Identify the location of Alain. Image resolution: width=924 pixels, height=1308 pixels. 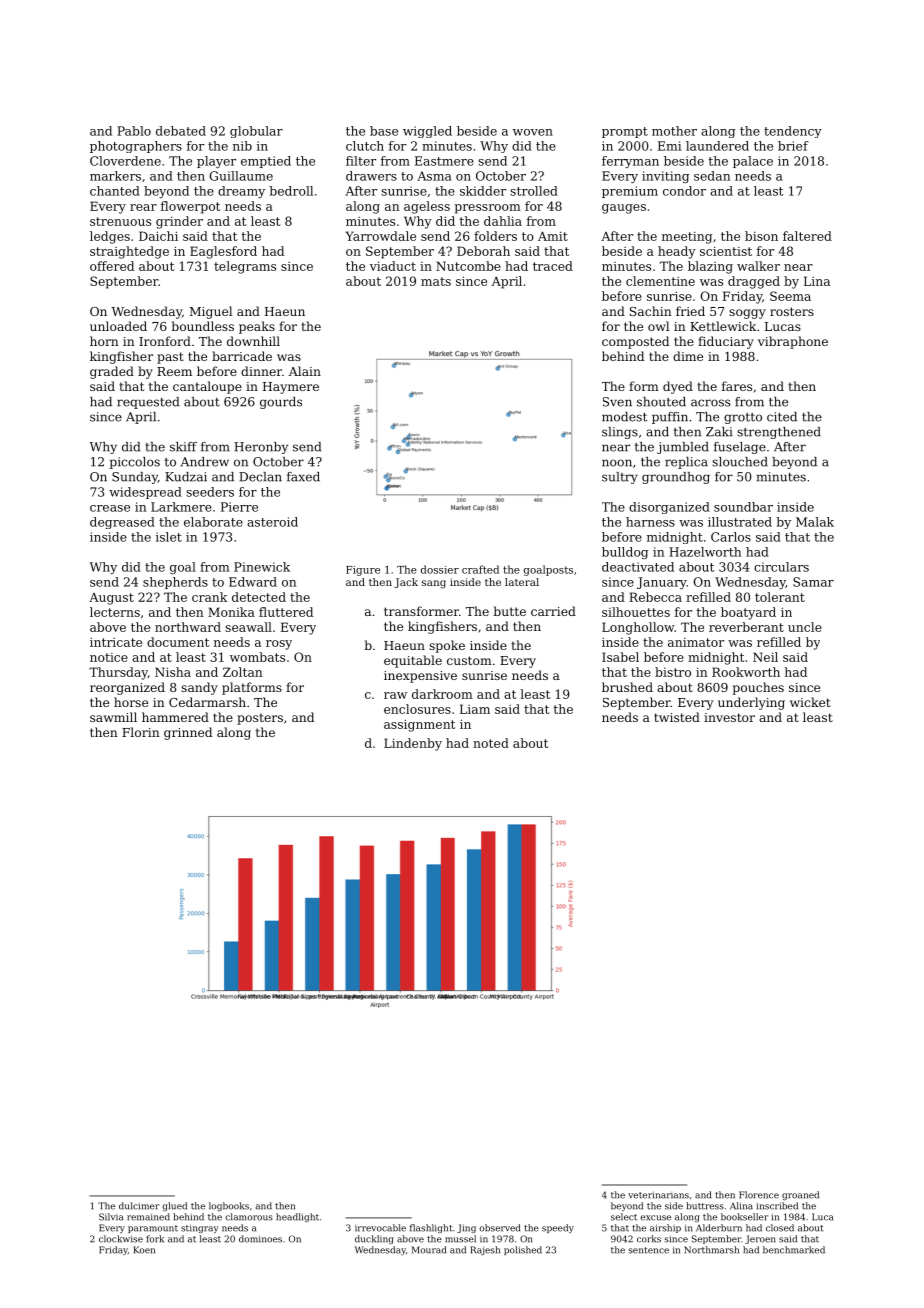
(305, 371).
